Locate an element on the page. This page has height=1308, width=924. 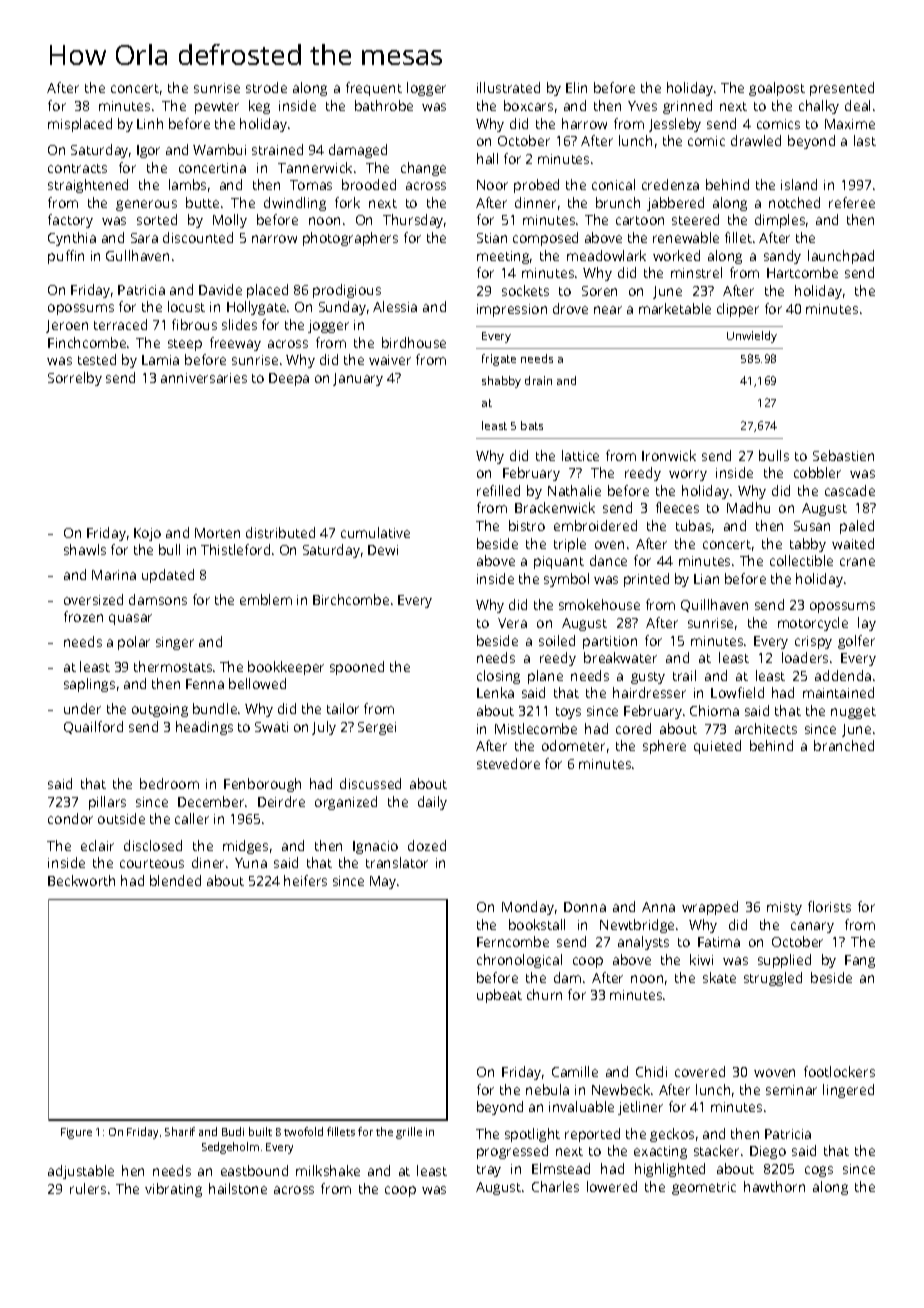
Figure is located at coordinates (76, 1133).
